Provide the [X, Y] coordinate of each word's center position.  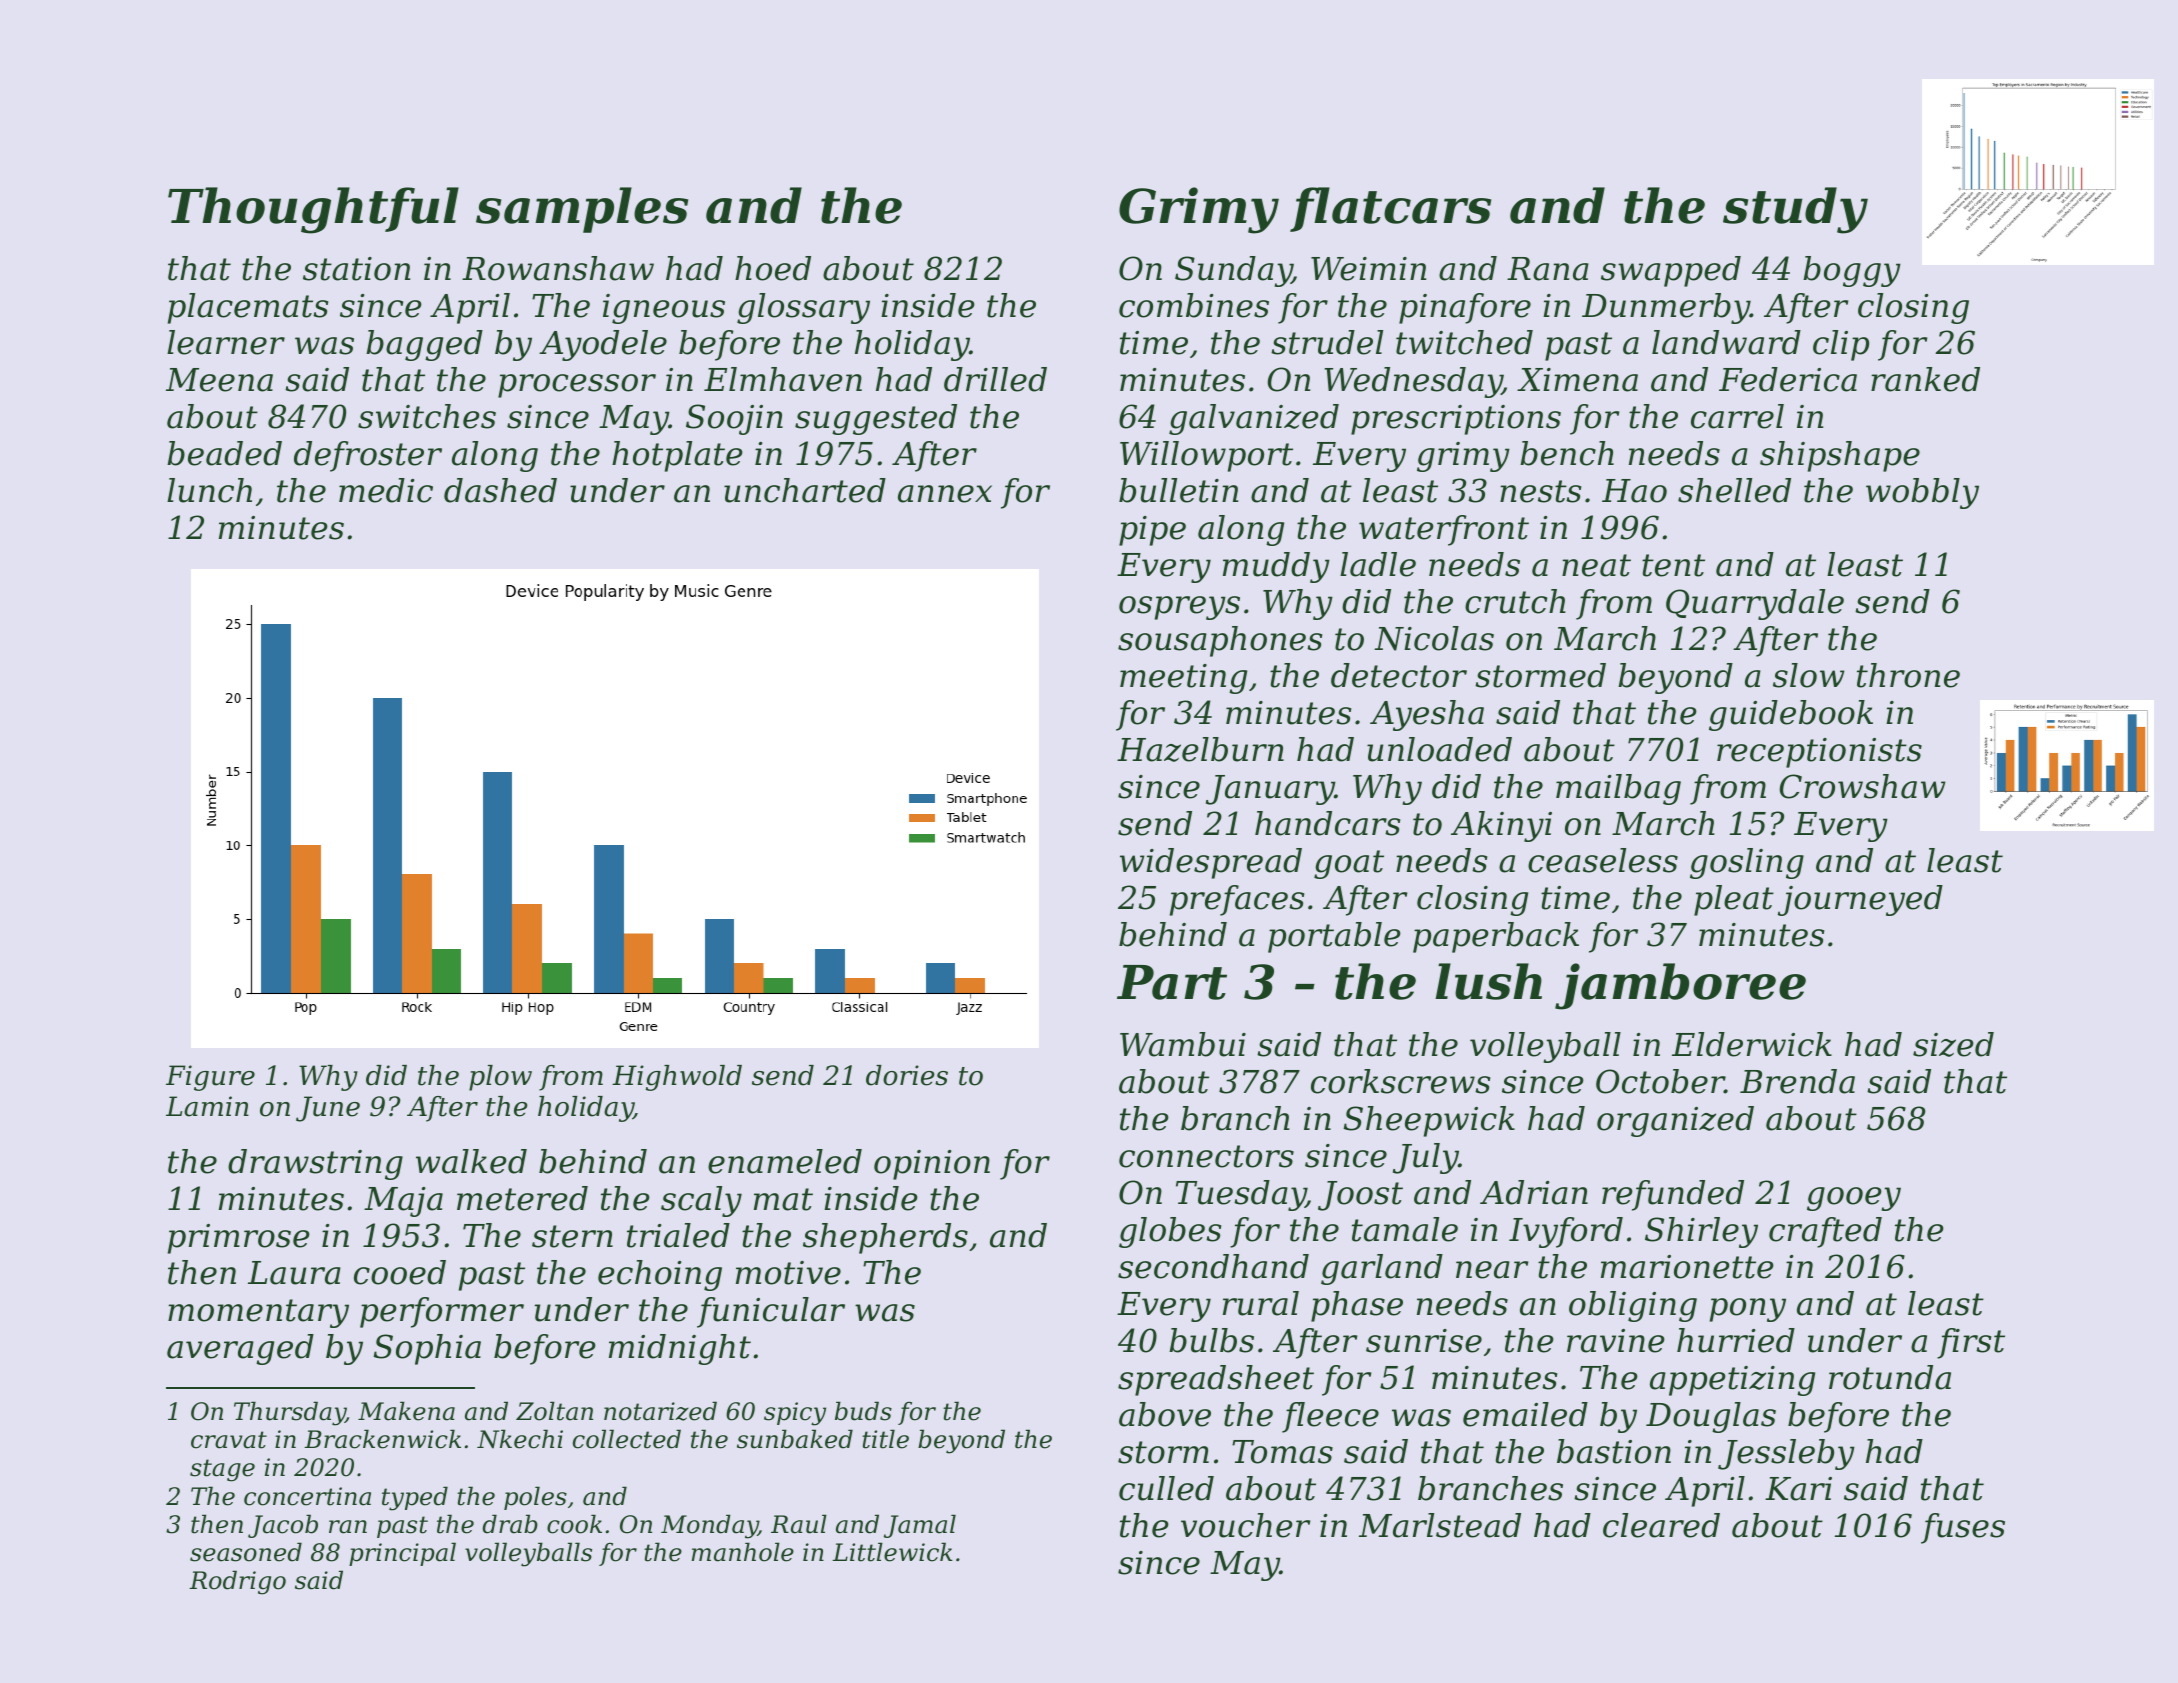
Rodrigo [237, 1582]
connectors [1206, 1156]
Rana [1548, 269]
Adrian [1534, 1192]
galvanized [1254, 419]
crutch [1515, 601]
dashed [500, 490]
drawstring [315, 1164]
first [1971, 1343]
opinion [932, 1165]
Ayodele [603, 345]
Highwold [677, 1078]
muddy [1276, 567]
